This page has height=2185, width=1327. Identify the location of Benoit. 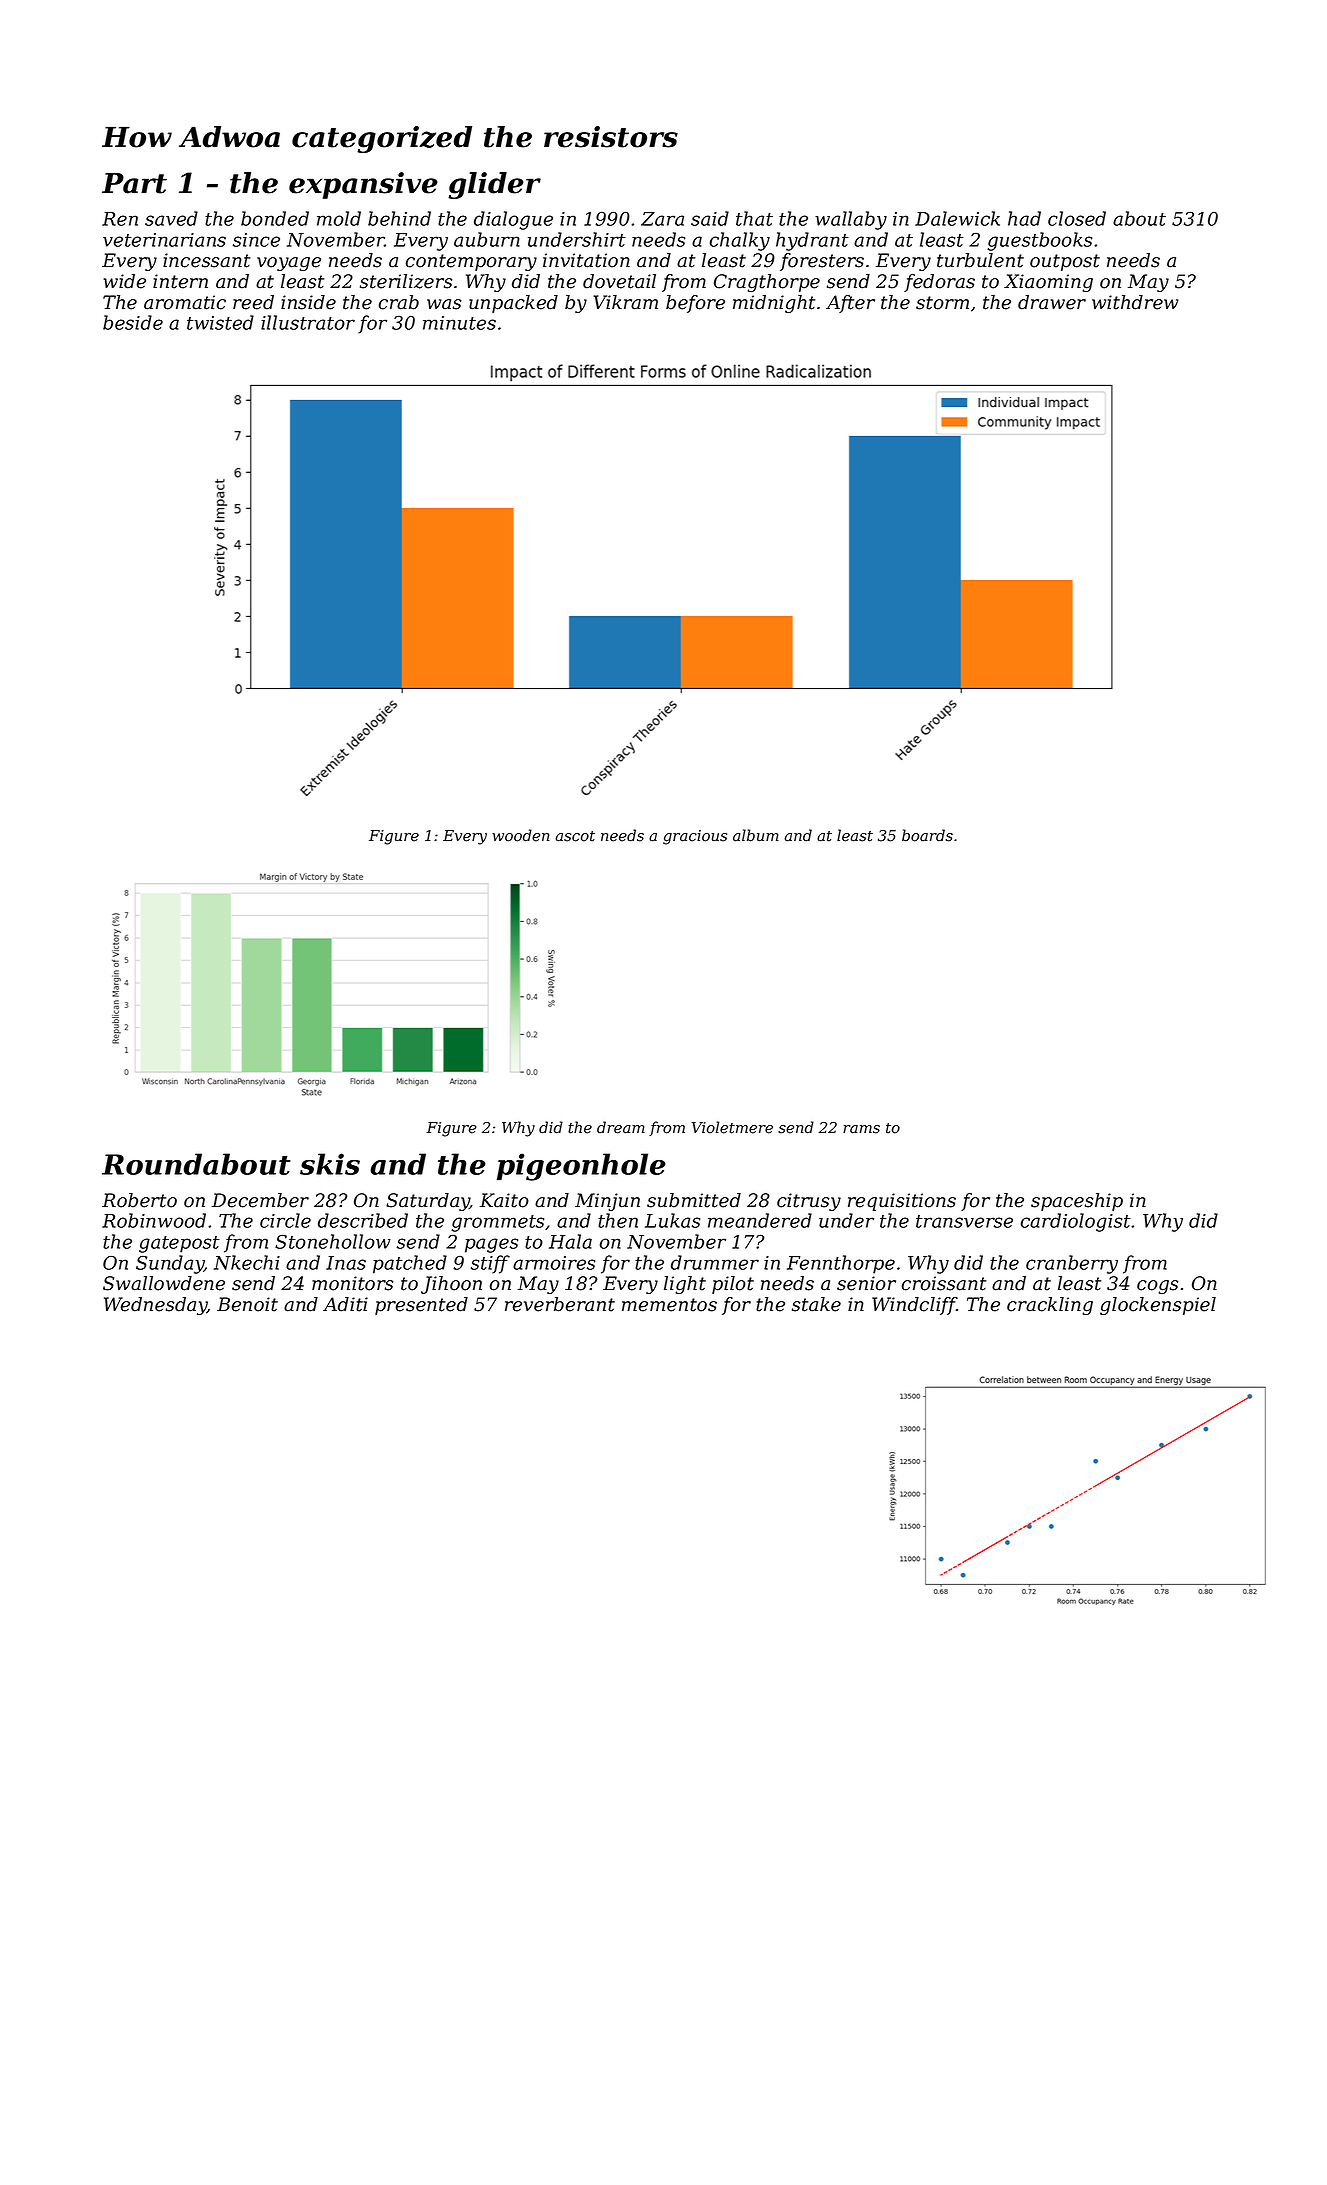
(247, 1304).
